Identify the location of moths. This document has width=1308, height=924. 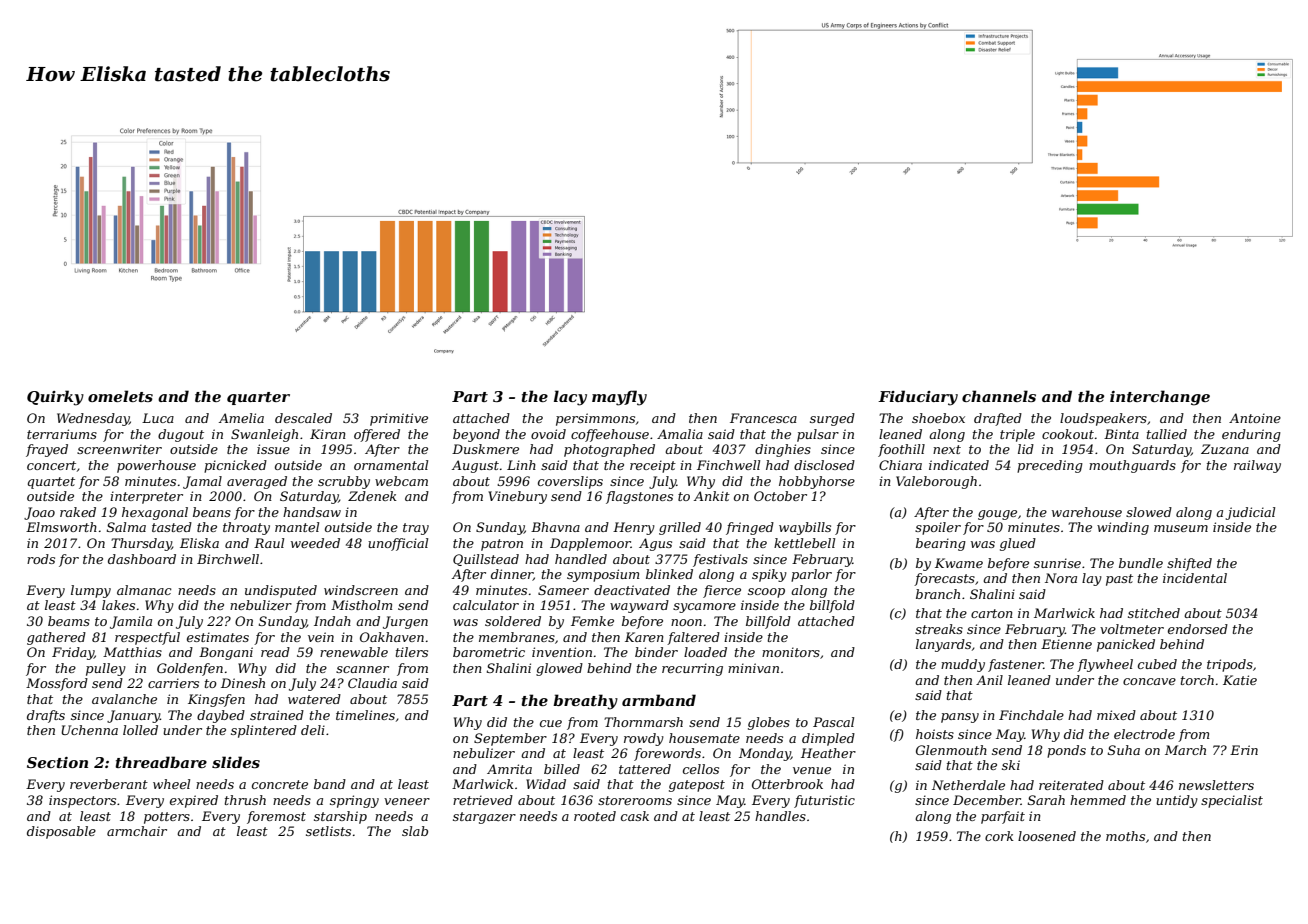
(1125, 836).
